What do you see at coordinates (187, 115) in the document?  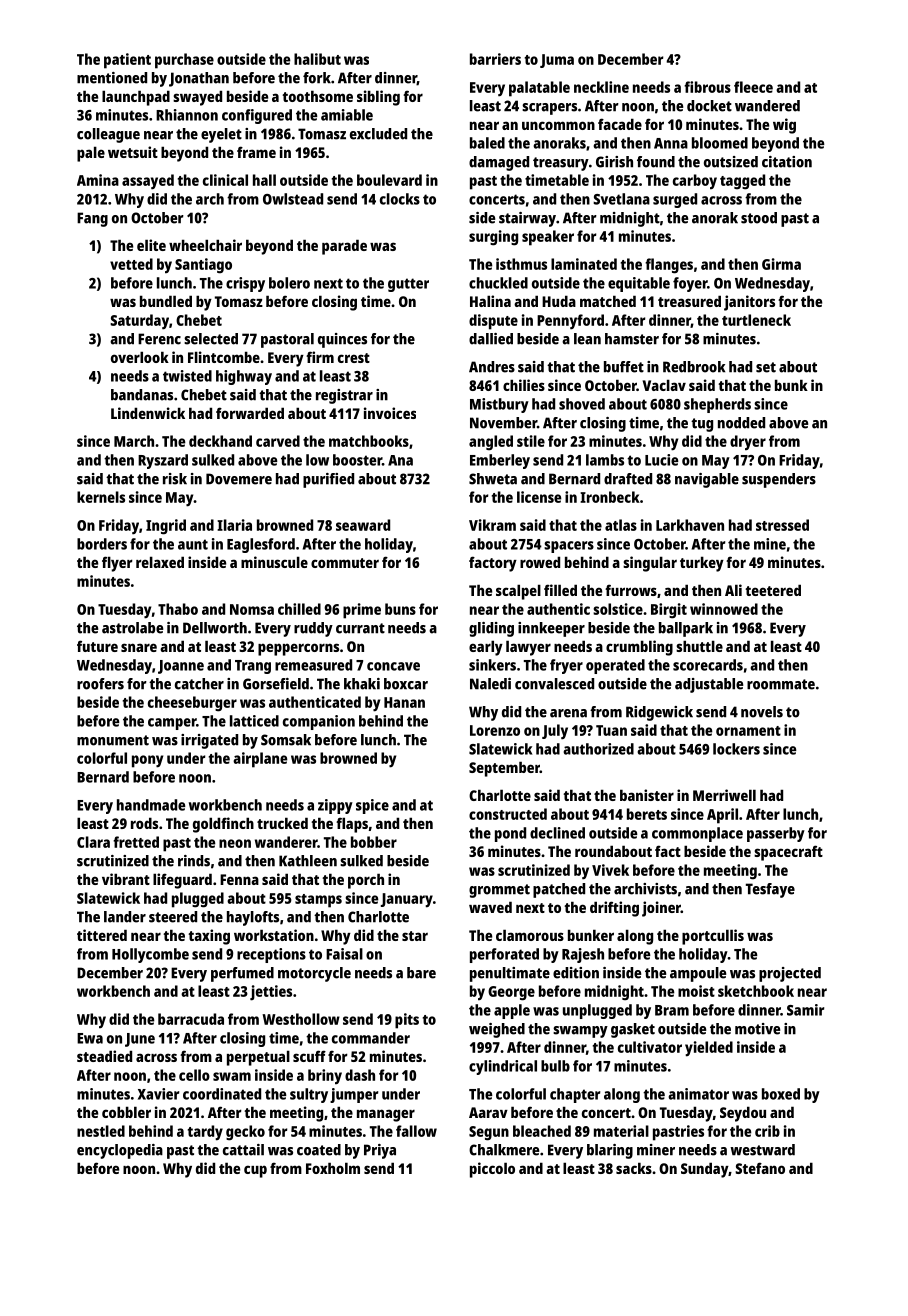 I see `Rhiannon` at bounding box center [187, 115].
